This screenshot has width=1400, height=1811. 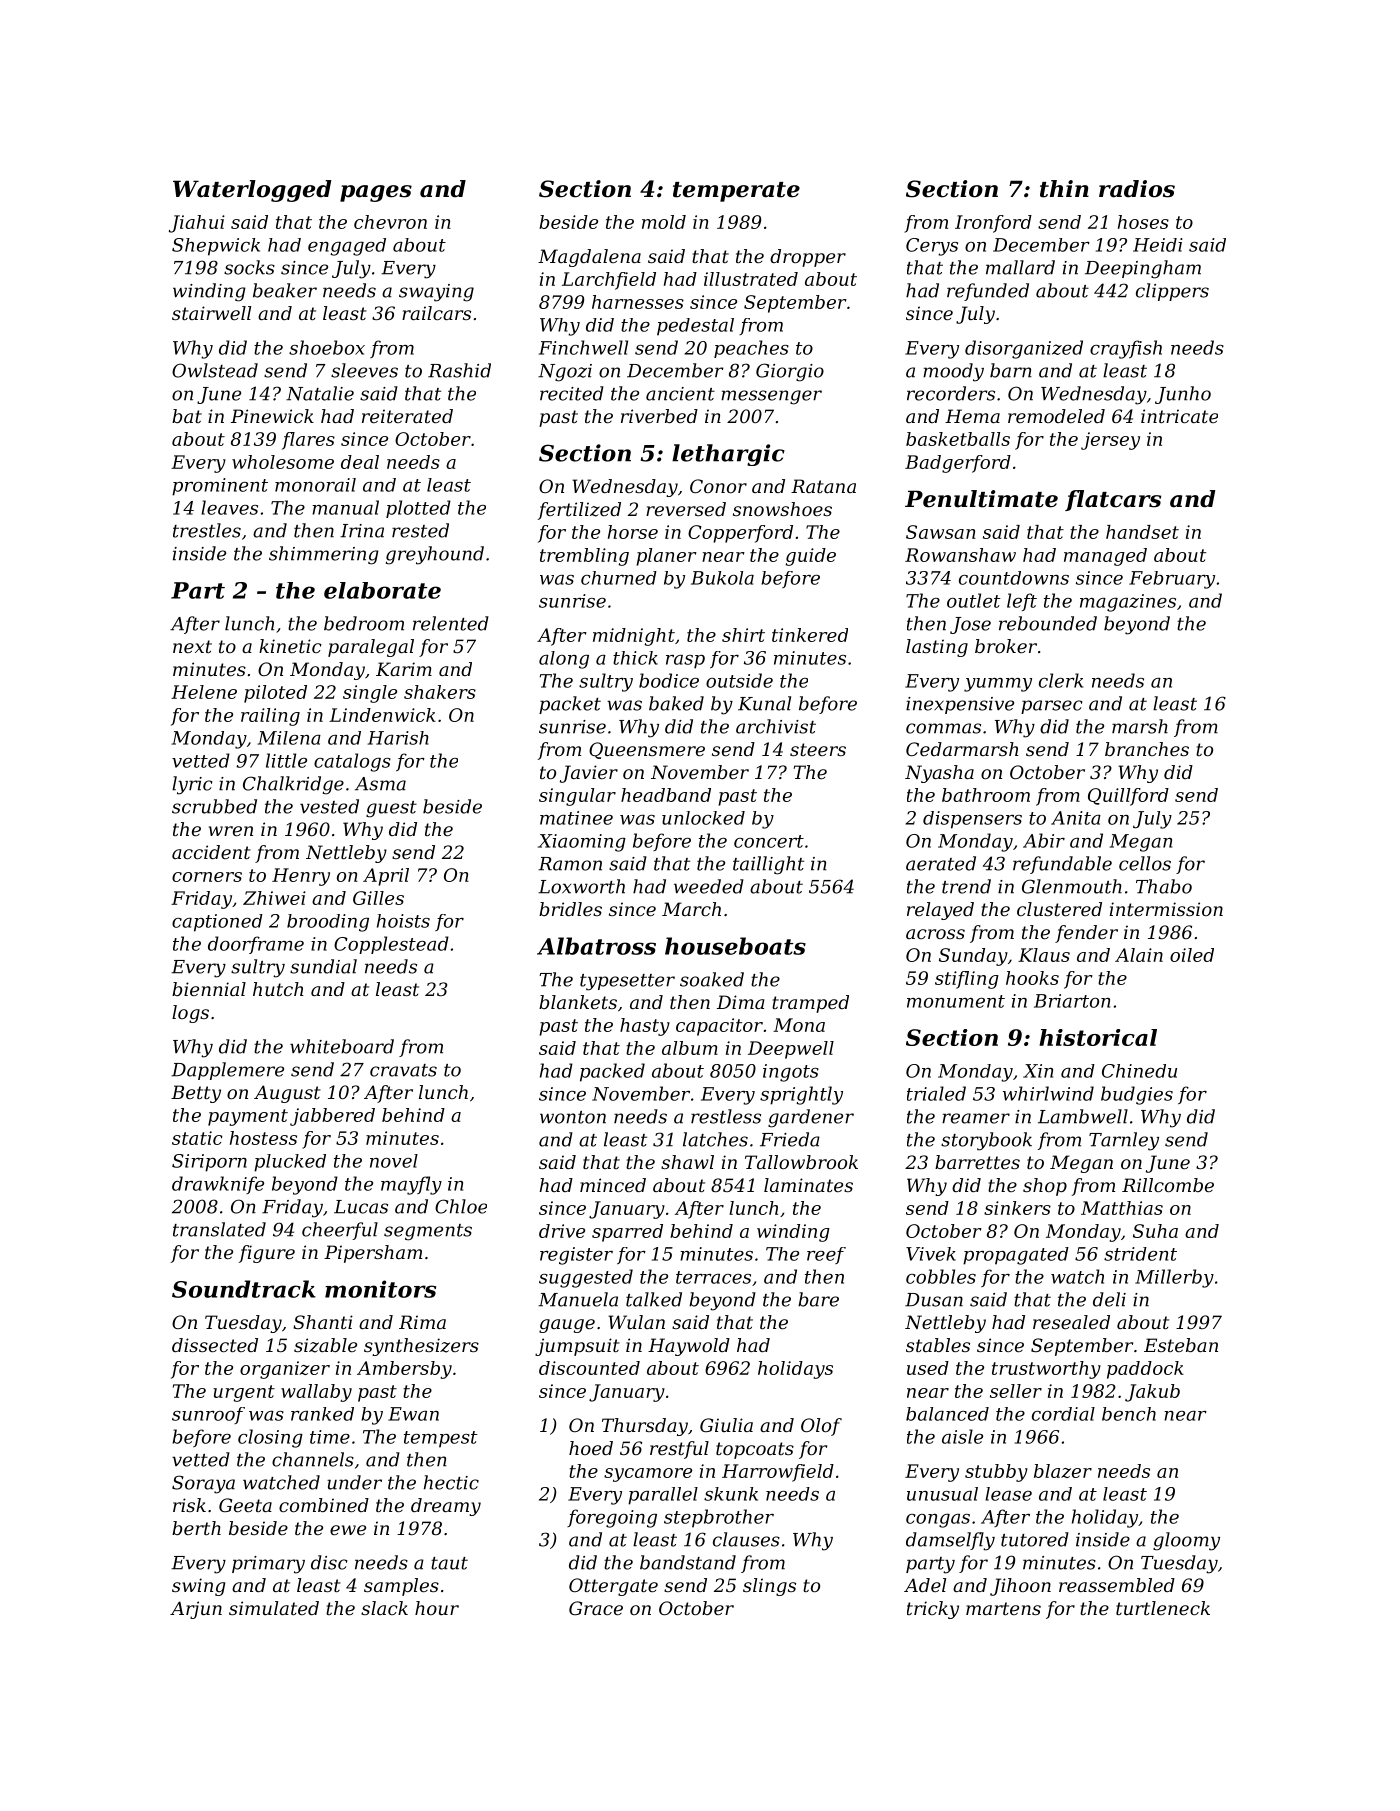 I want to click on clustered, so click(x=1059, y=909).
